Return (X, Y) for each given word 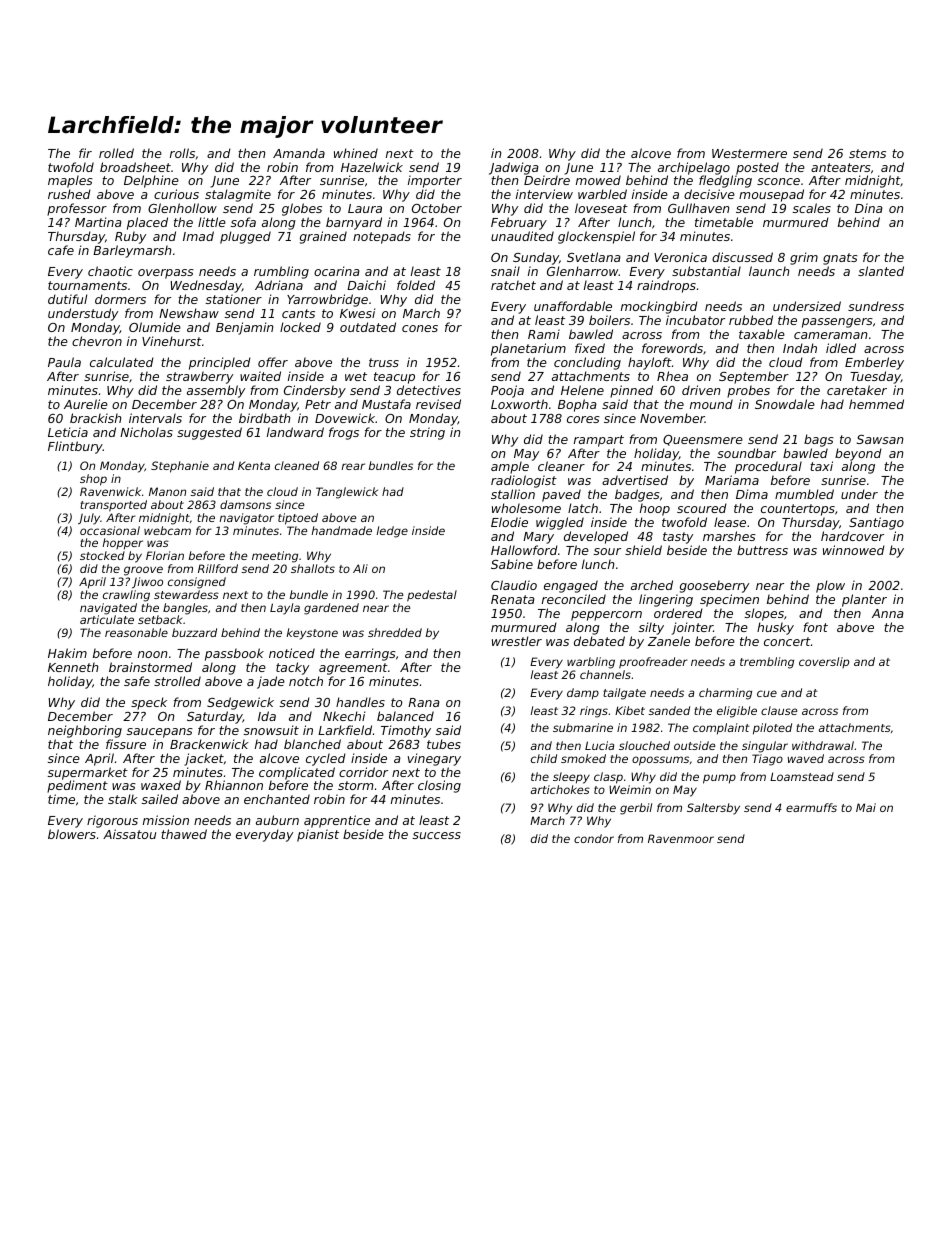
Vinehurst (172, 341)
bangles (185, 609)
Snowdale (785, 404)
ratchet (513, 285)
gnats (840, 259)
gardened (331, 609)
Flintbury (75, 447)
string (427, 433)
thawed (184, 834)
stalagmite (238, 195)
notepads (382, 237)
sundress (876, 306)
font (815, 627)
